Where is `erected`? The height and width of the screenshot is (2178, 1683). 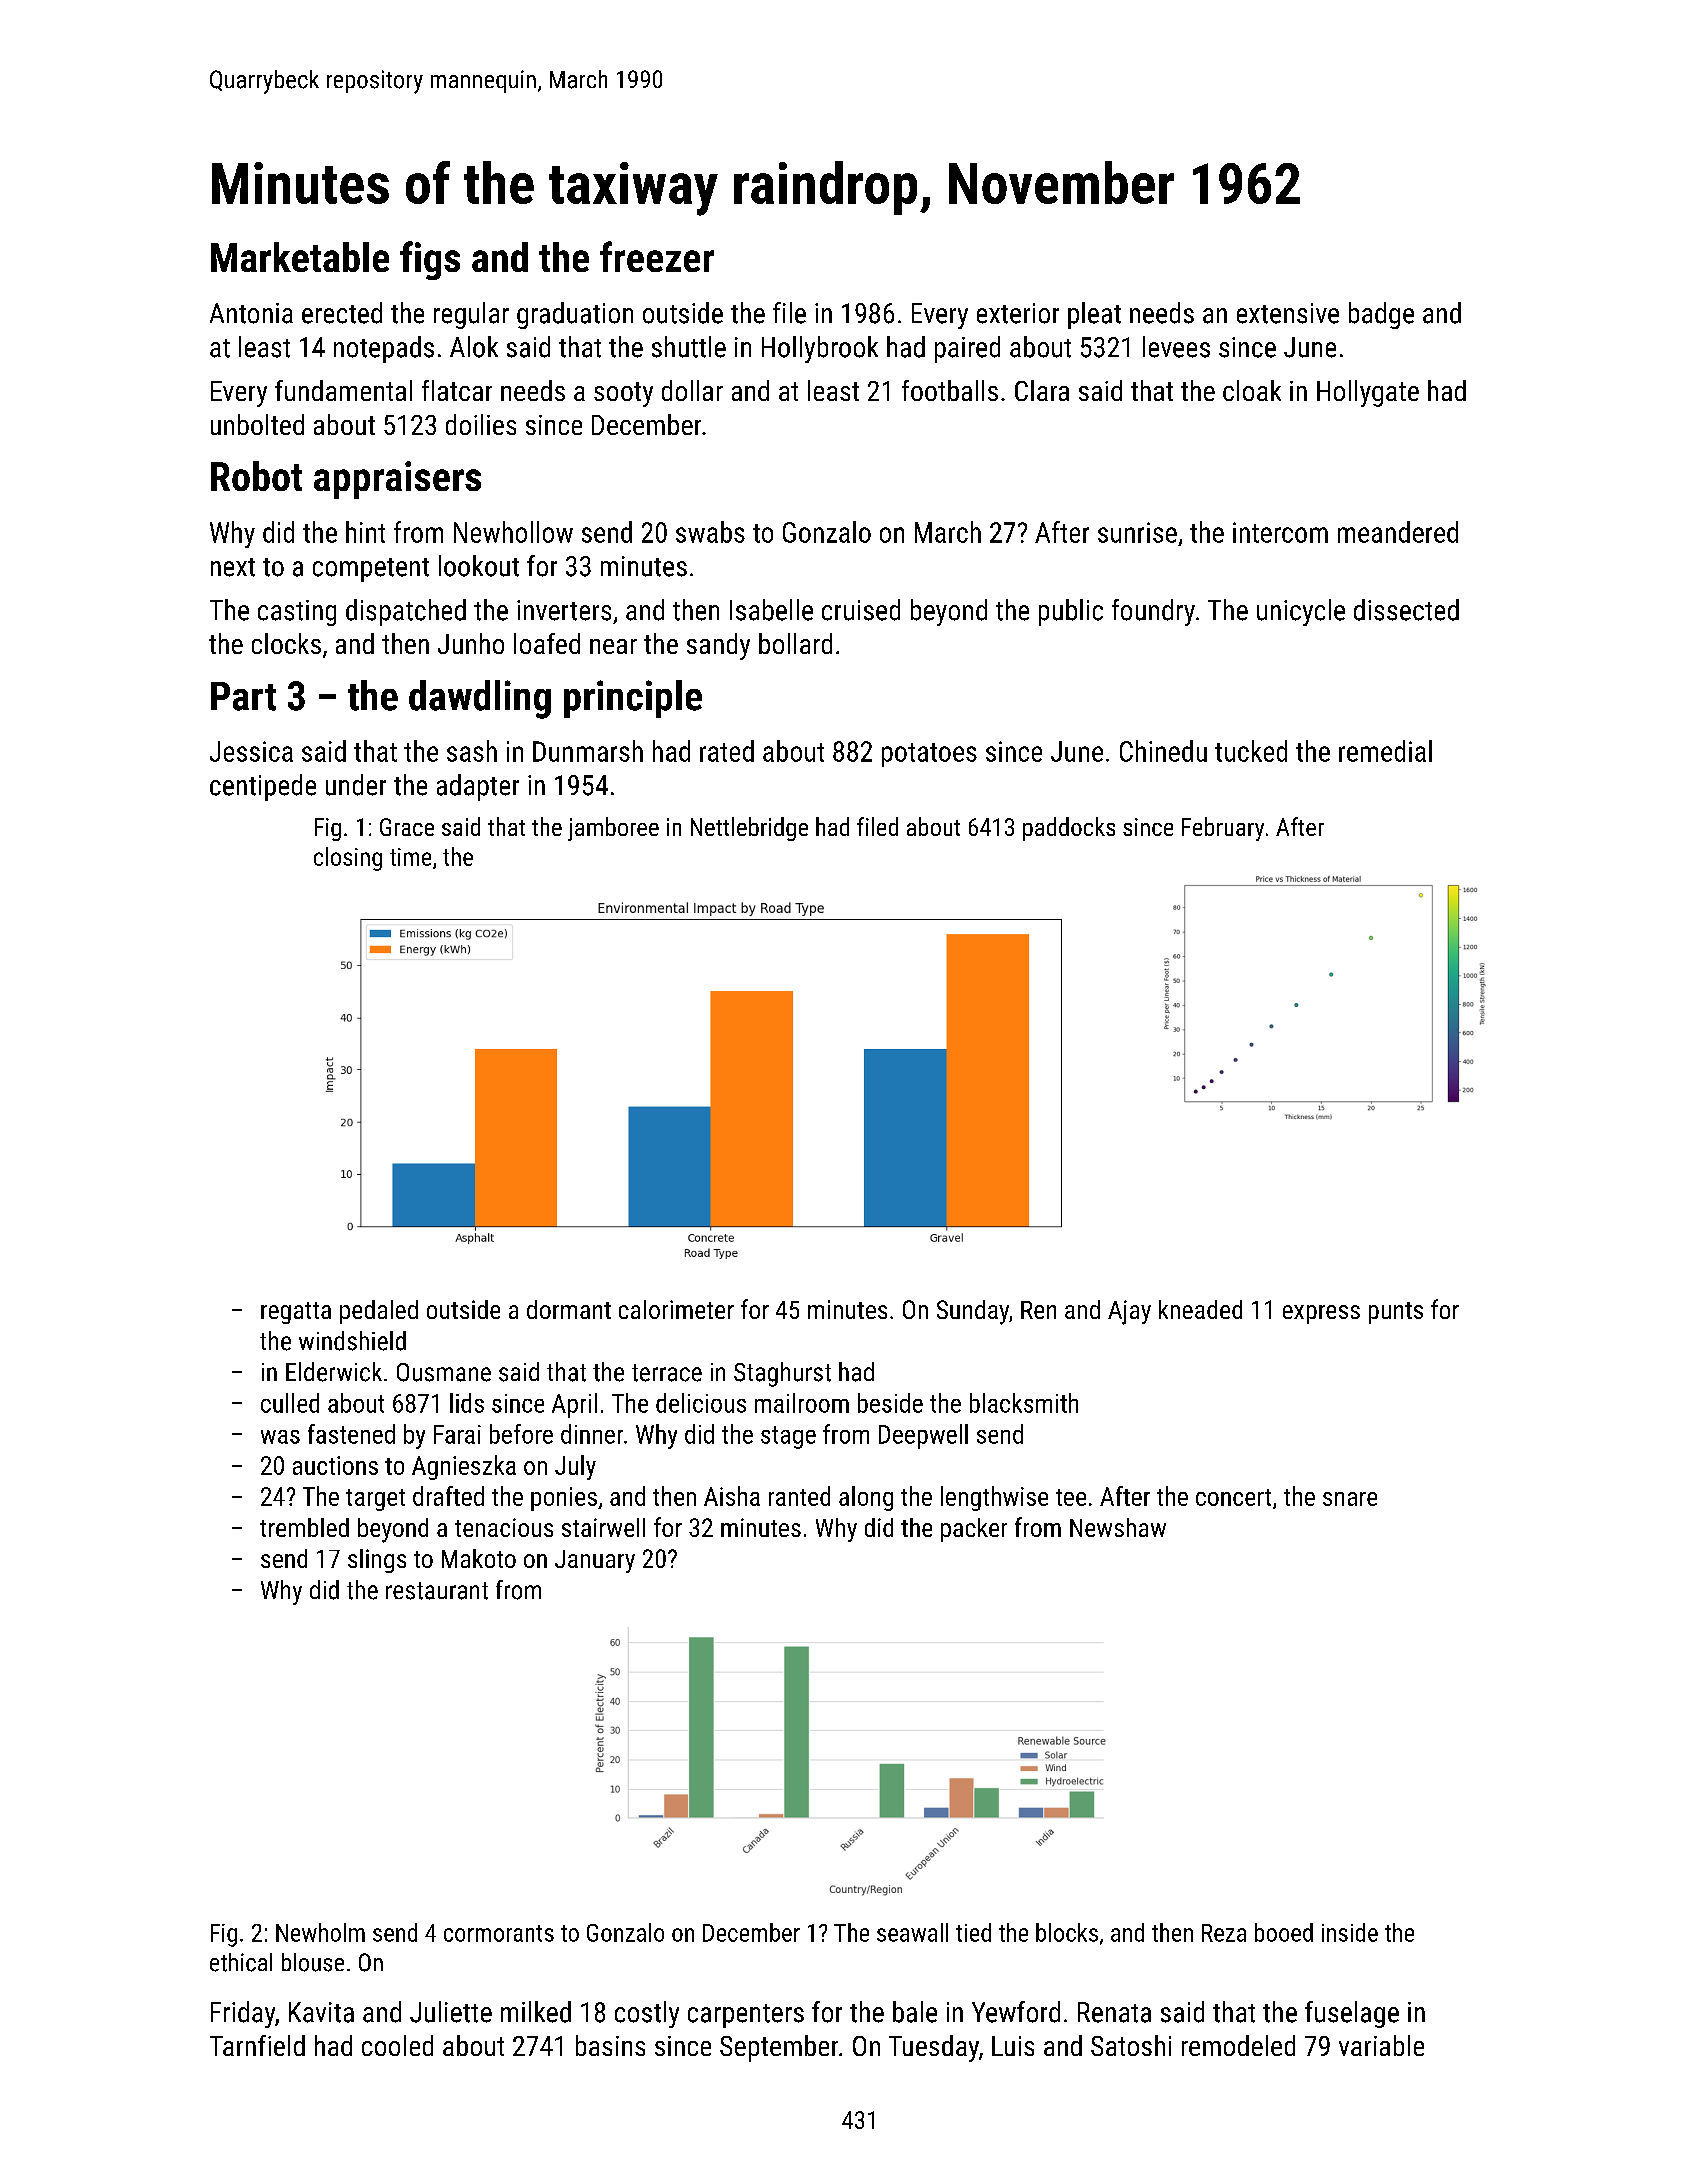
erected is located at coordinates (342, 313).
